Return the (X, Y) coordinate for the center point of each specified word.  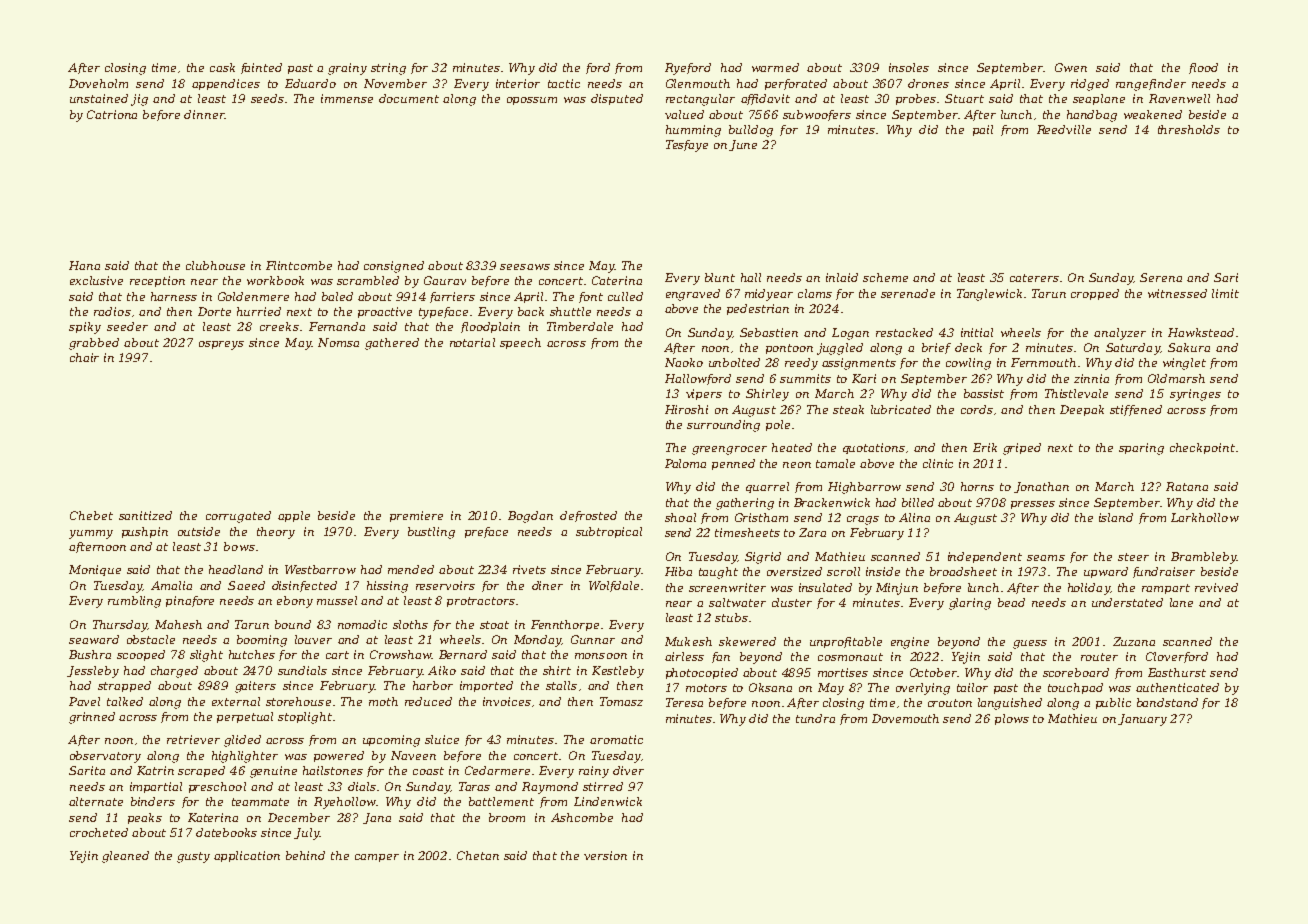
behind (305, 855)
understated (1127, 602)
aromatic (616, 739)
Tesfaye (687, 146)
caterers (1034, 278)
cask (222, 67)
